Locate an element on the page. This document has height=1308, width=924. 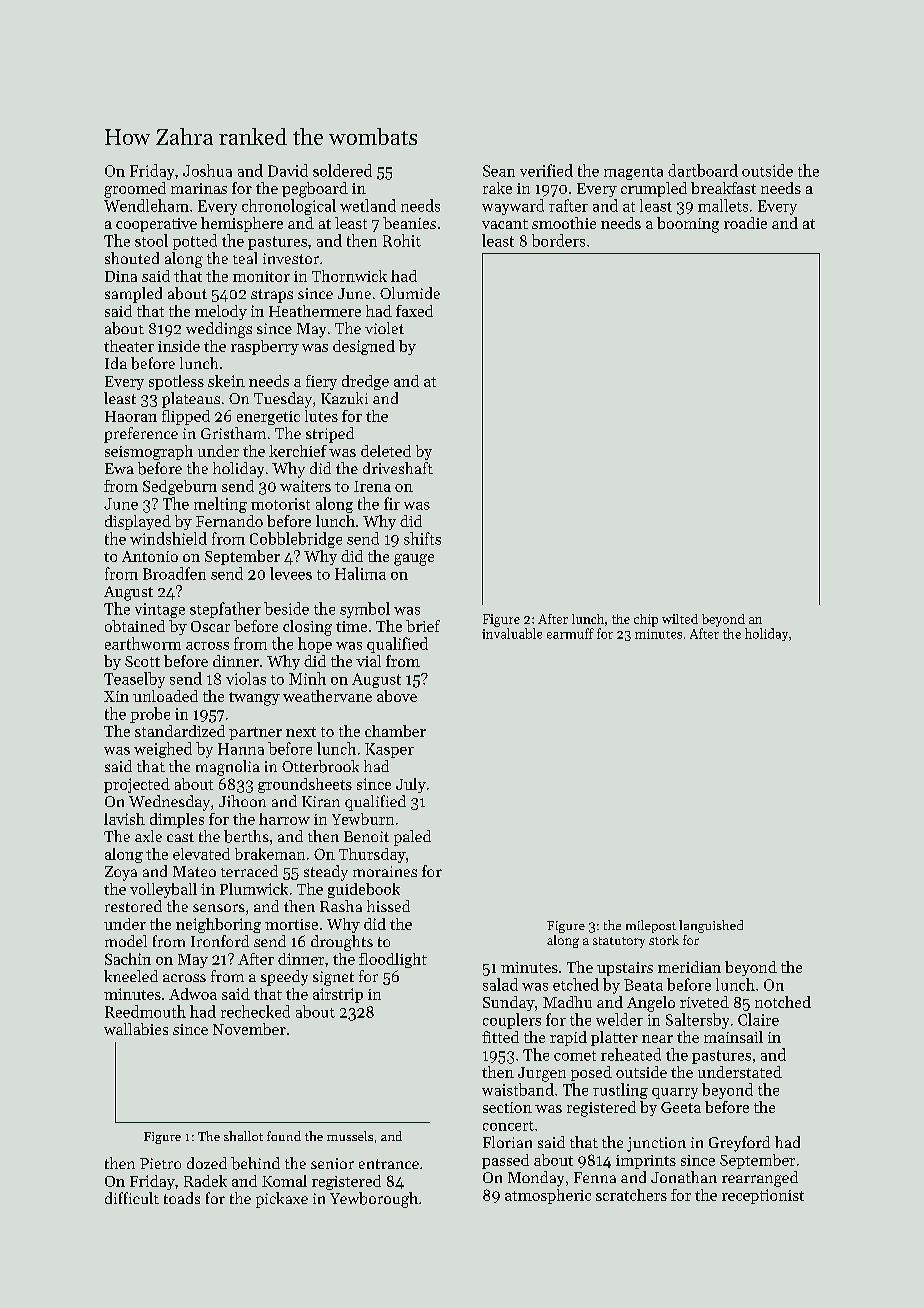
languished is located at coordinates (711, 926).
